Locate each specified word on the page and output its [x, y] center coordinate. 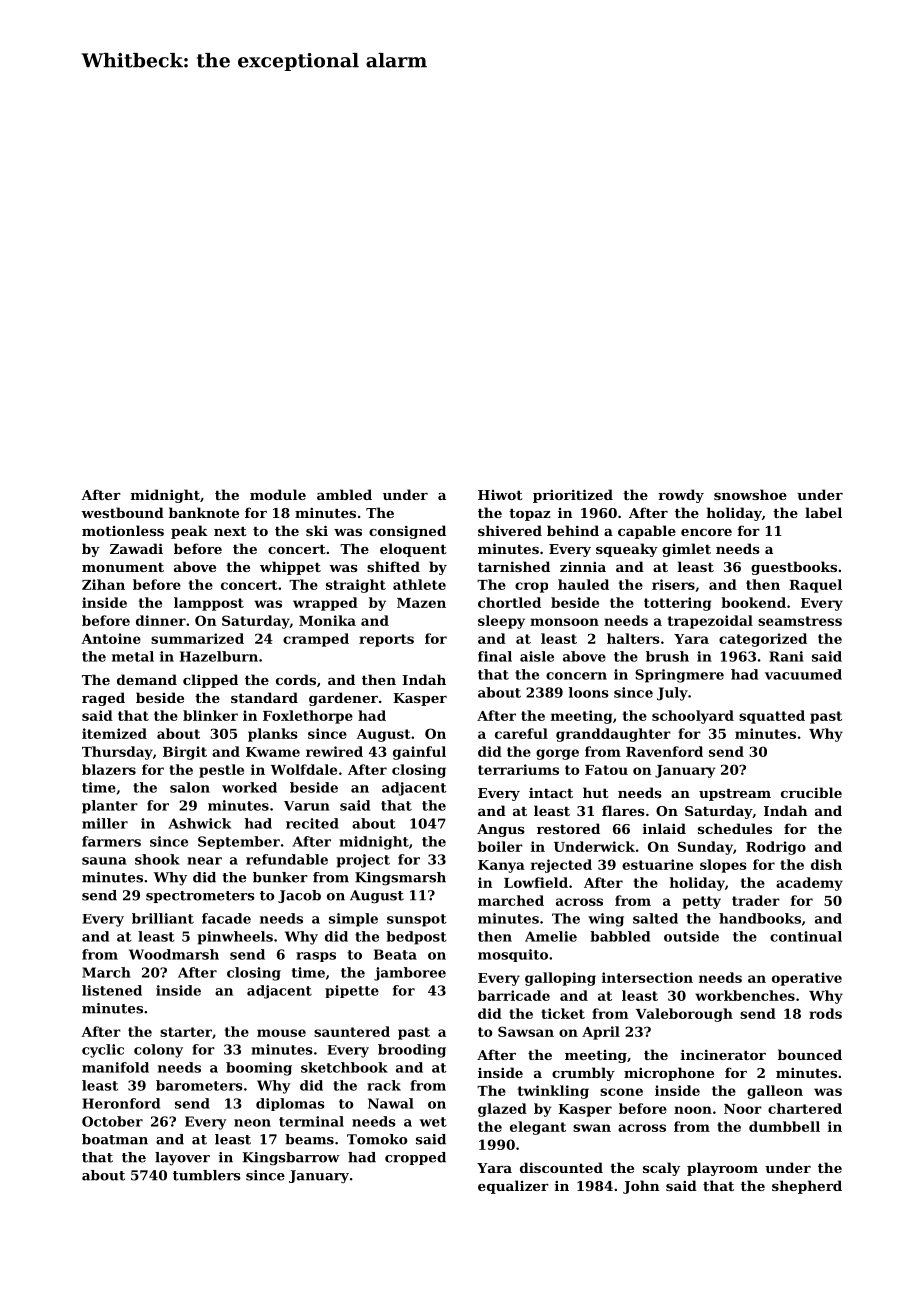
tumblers [207, 1175]
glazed [502, 1110]
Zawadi [136, 548]
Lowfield [536, 882]
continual [806, 936]
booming [259, 1069]
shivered [510, 530]
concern [576, 676]
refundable [287, 859]
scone [621, 1092]
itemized [114, 733]
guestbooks [794, 568]
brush [667, 656]
